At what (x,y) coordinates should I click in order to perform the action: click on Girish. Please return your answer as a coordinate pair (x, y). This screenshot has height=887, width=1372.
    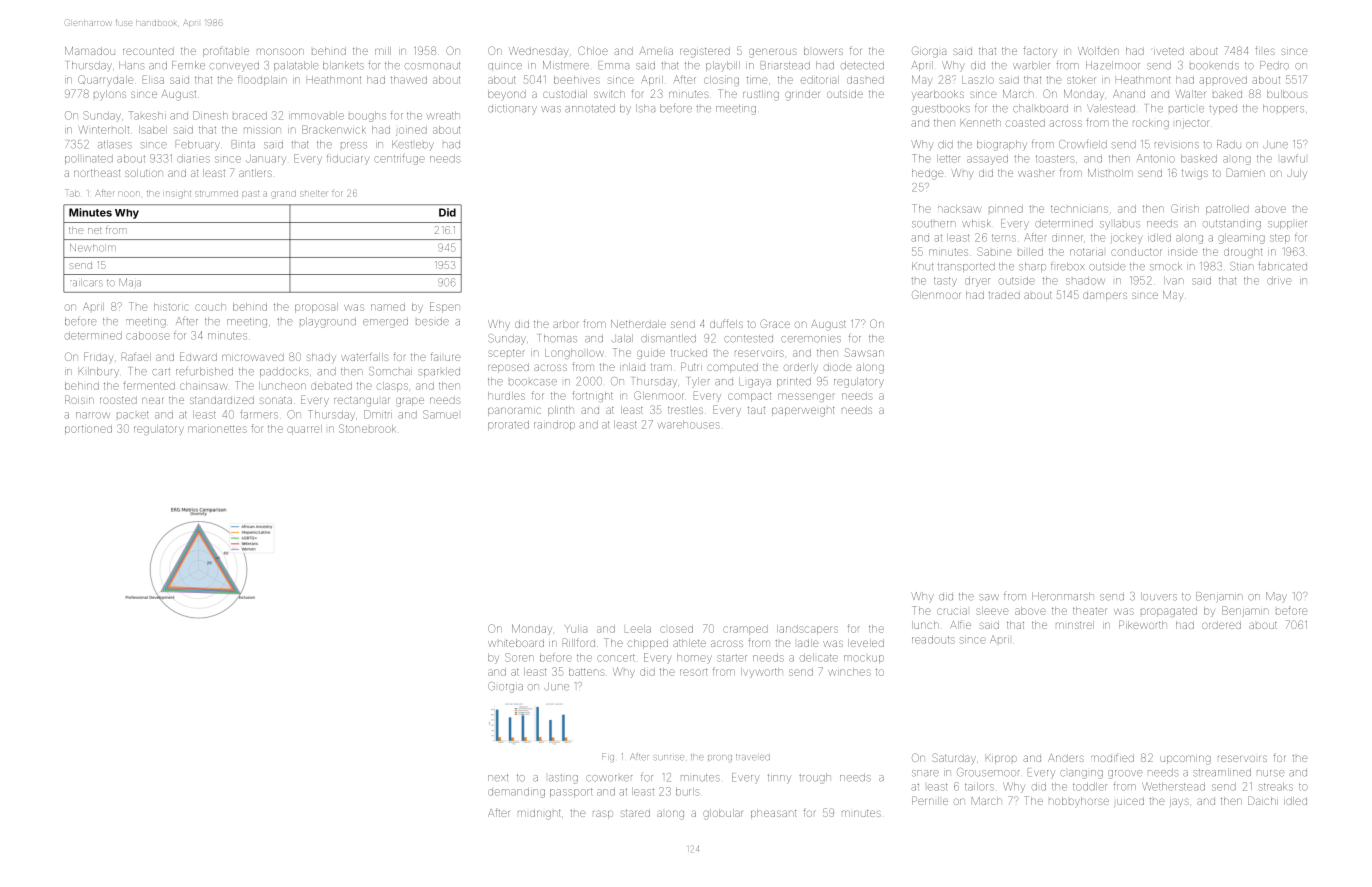
    Looking at the image, I should click on (1185, 208).
